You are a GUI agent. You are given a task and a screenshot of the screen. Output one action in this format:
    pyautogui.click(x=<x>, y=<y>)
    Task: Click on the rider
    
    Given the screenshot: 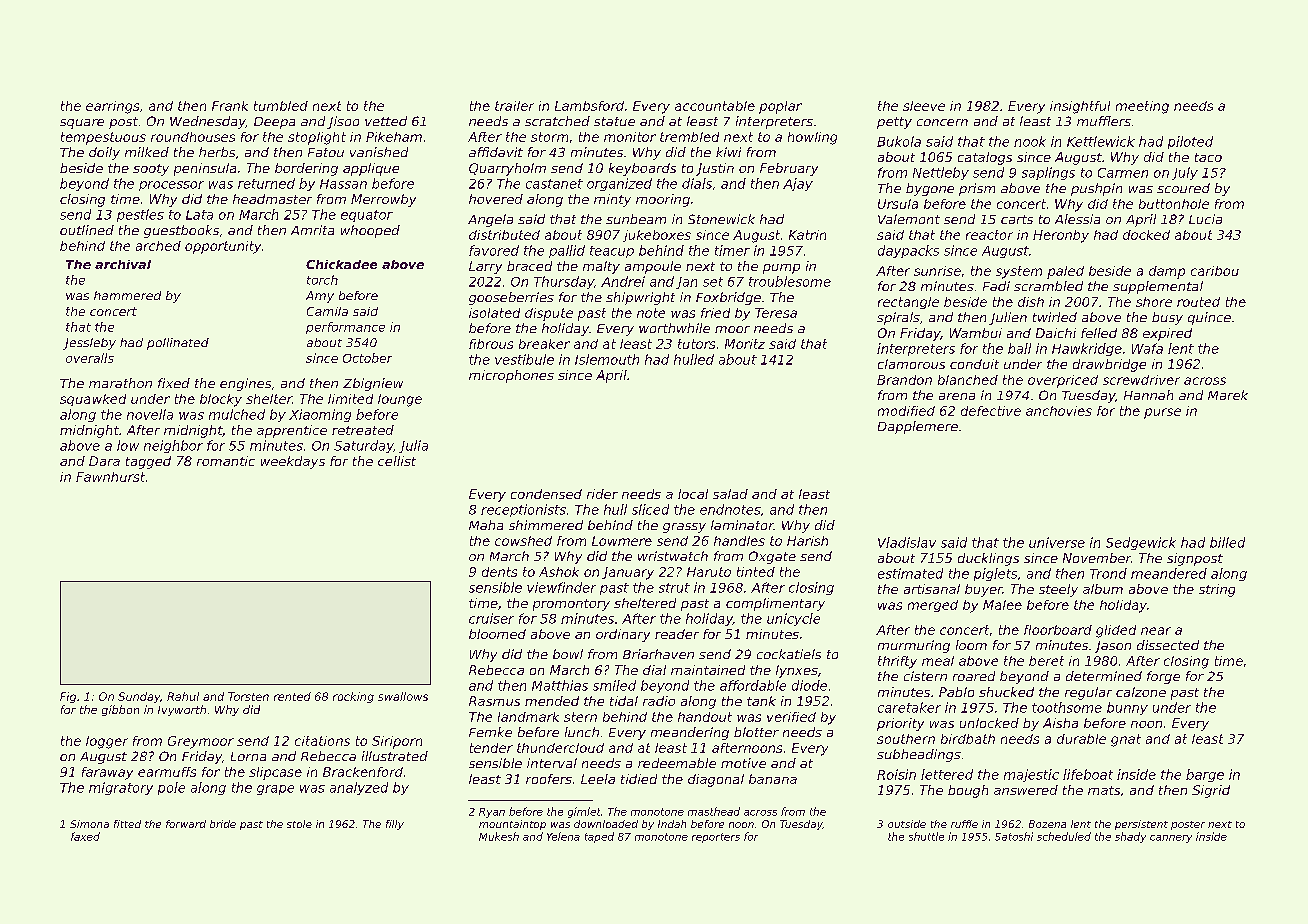 What is the action you would take?
    pyautogui.click(x=602, y=494)
